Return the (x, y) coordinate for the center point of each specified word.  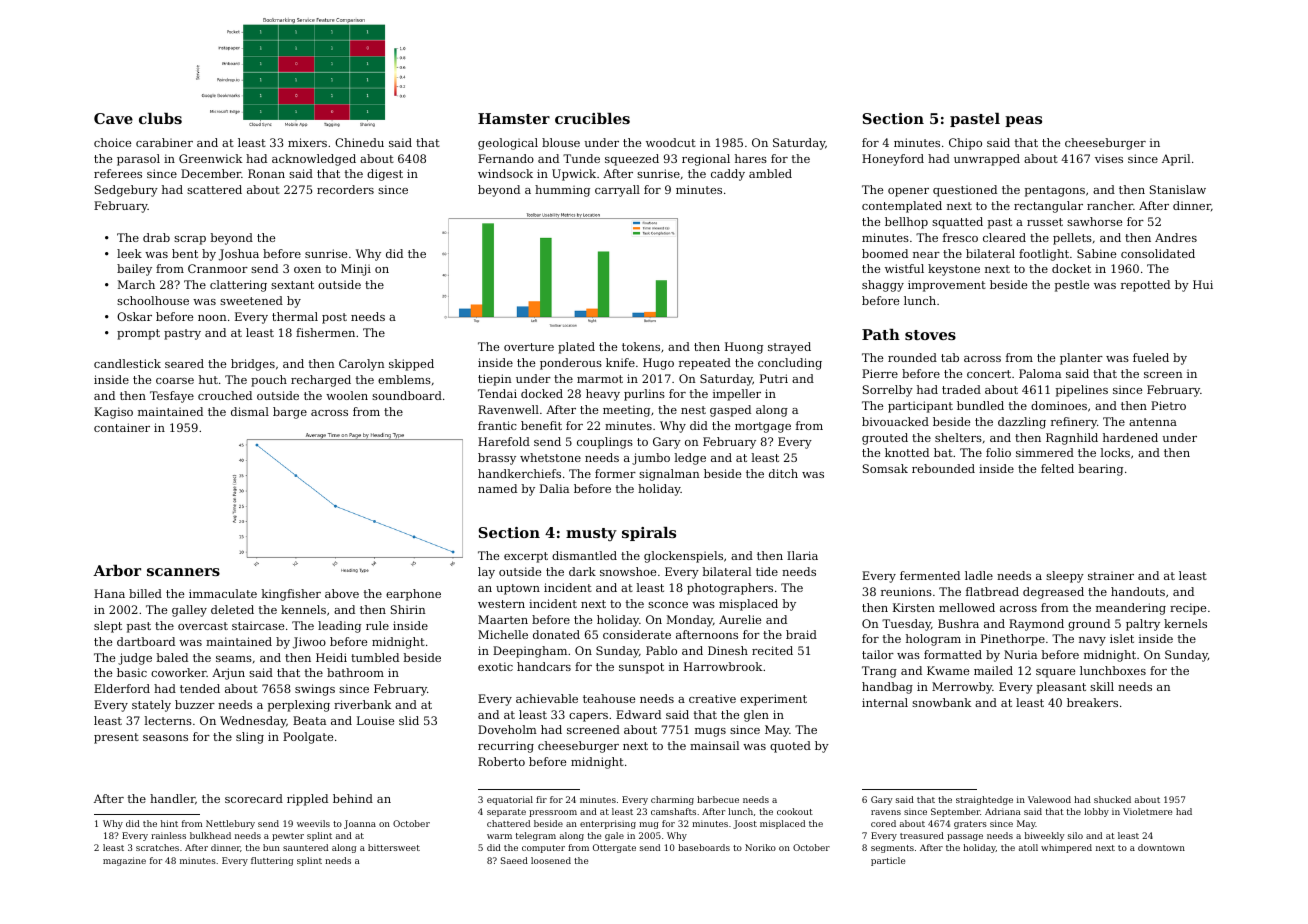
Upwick (574, 175)
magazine (124, 861)
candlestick (127, 363)
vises (1109, 158)
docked (542, 393)
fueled (1151, 357)
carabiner (164, 142)
